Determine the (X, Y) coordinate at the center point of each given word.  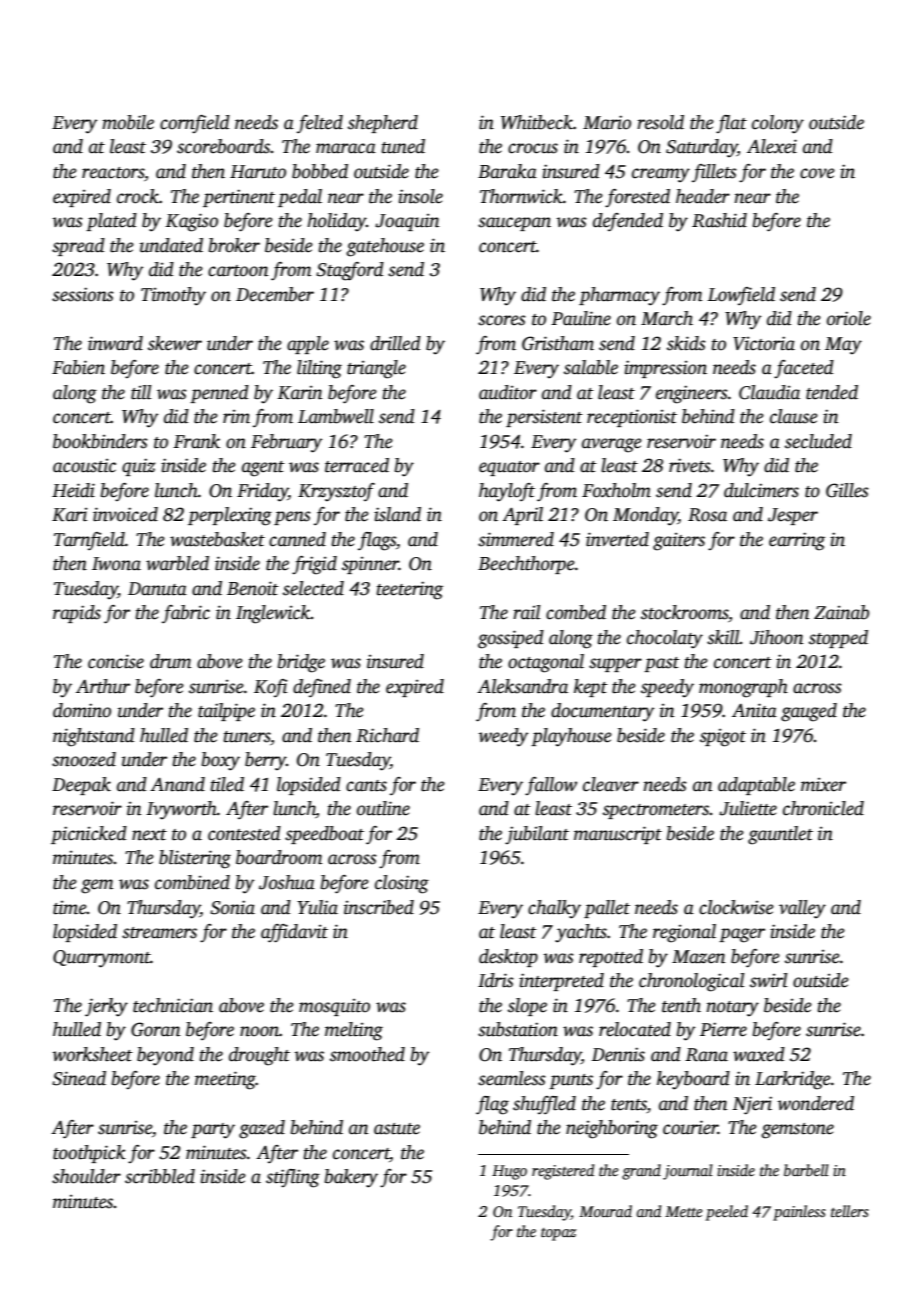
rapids (77, 614)
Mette (684, 1211)
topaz (558, 1234)
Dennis (618, 1054)
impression (665, 369)
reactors (113, 173)
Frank (196, 441)
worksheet (93, 1054)
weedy (503, 737)
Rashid (719, 220)
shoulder (86, 1176)
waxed (759, 1054)
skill (723, 637)
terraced (357, 465)
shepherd (383, 124)
